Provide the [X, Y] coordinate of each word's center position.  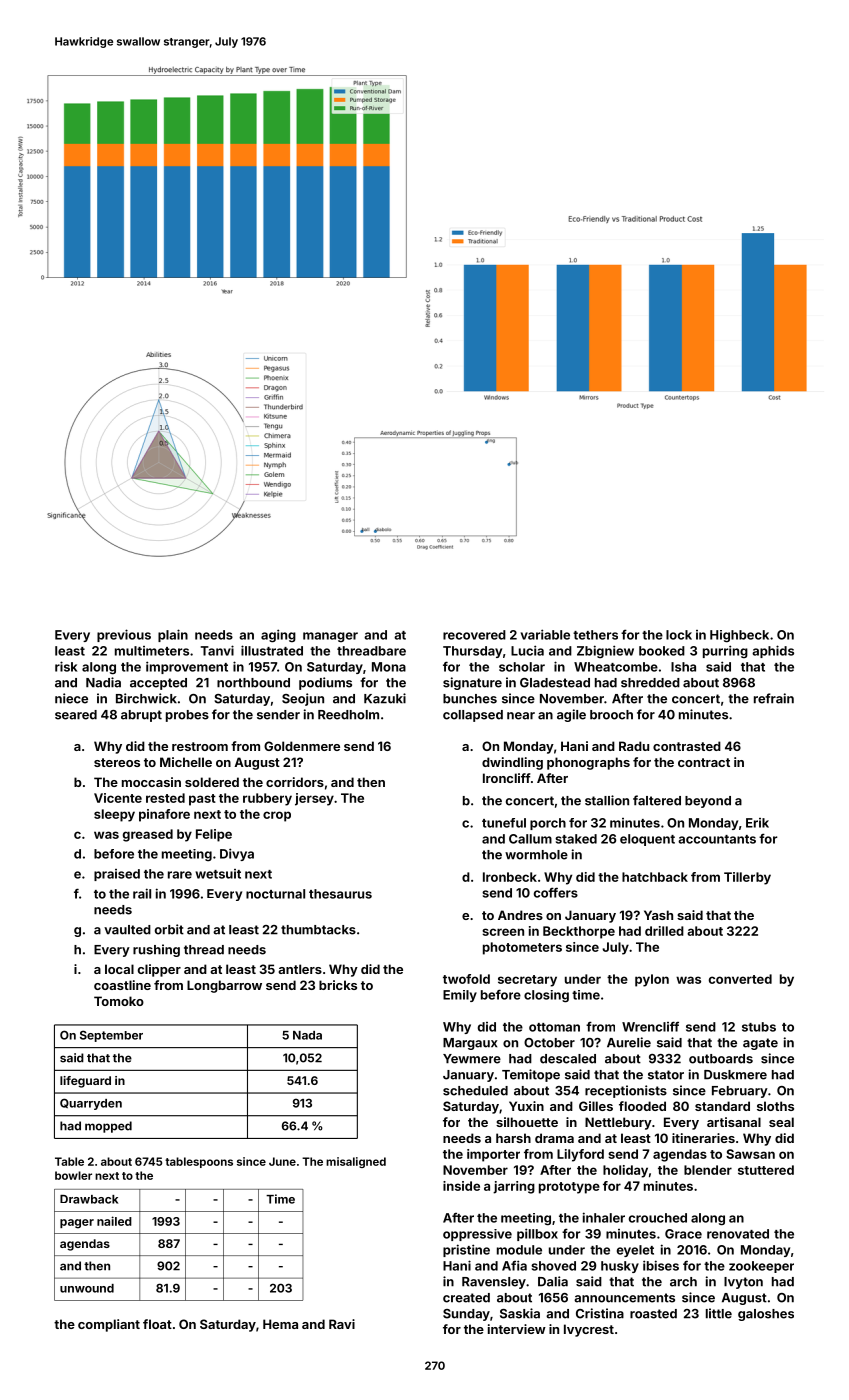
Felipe [214, 835]
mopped [108, 1127]
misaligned [356, 1162]
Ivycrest [589, 1330]
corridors [295, 782]
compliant [109, 1325]
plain [173, 635]
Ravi [342, 1324]
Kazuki [385, 698]
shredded [650, 683]
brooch [611, 715]
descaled [568, 1059]
